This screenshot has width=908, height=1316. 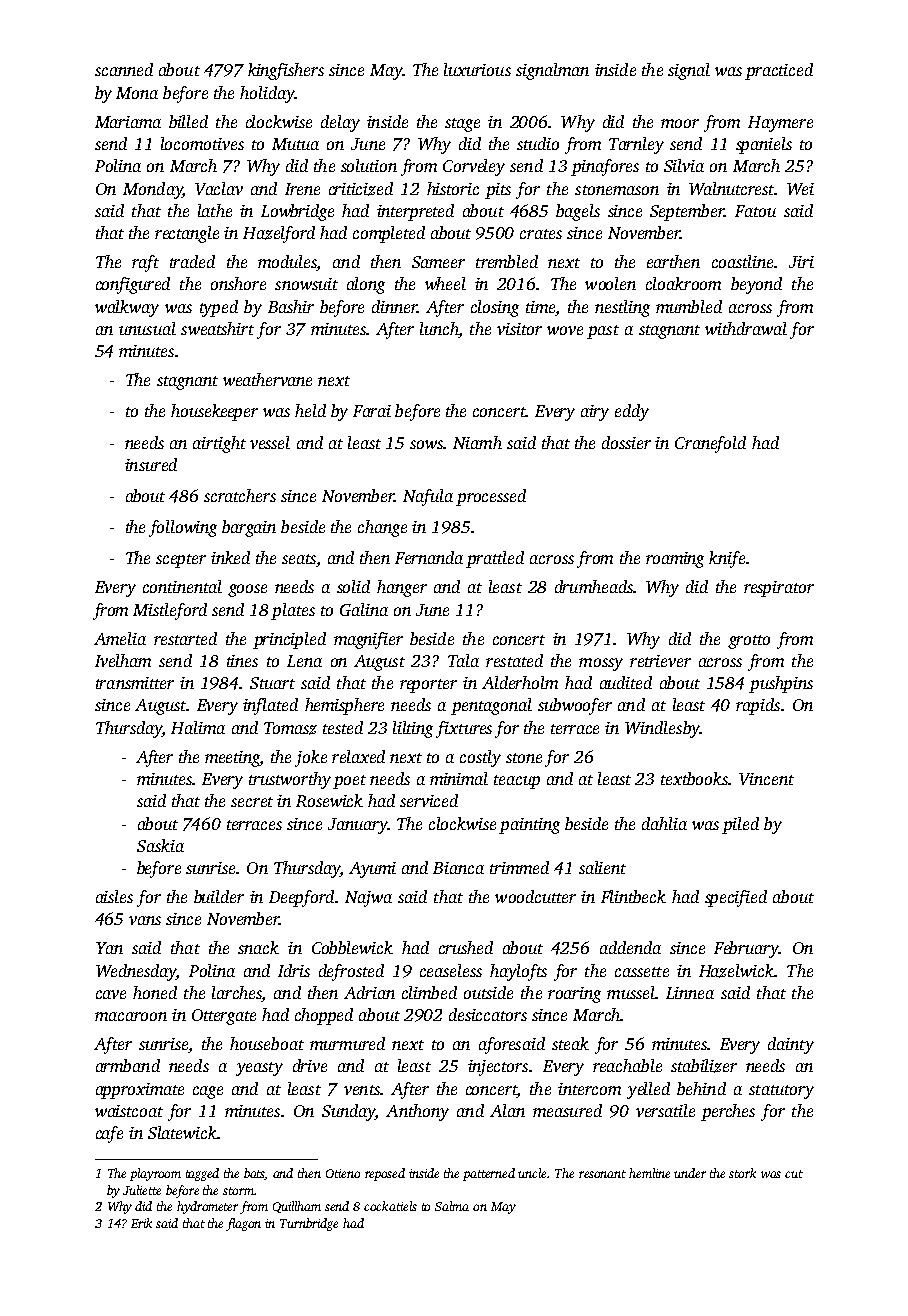 What do you see at coordinates (801, 262) in the screenshot?
I see `Jiri` at bounding box center [801, 262].
